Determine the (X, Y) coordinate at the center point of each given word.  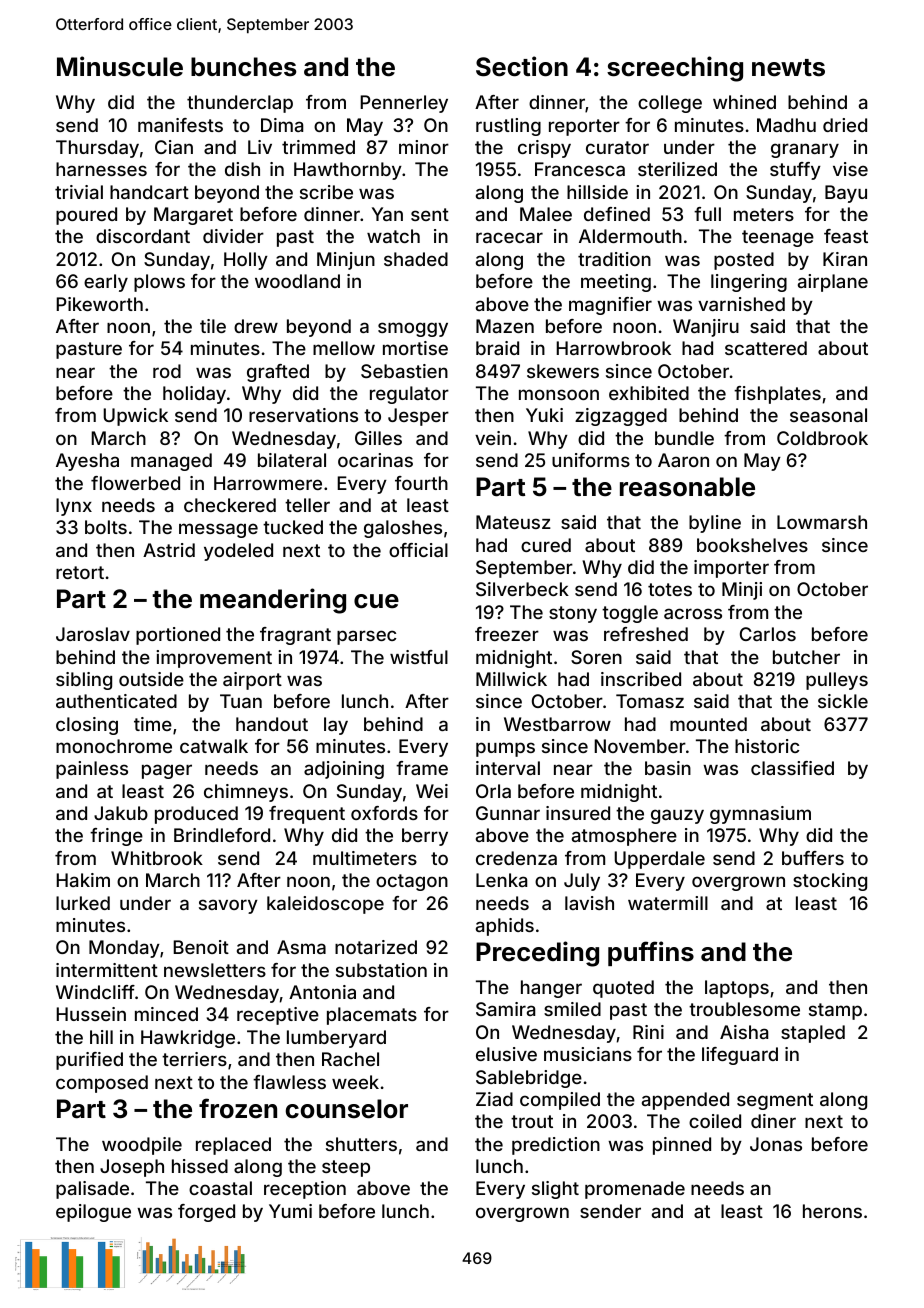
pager (167, 771)
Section (522, 66)
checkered (230, 505)
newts (788, 68)
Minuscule (120, 66)
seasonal (828, 415)
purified (89, 1061)
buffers (813, 858)
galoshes (403, 529)
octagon (412, 882)
